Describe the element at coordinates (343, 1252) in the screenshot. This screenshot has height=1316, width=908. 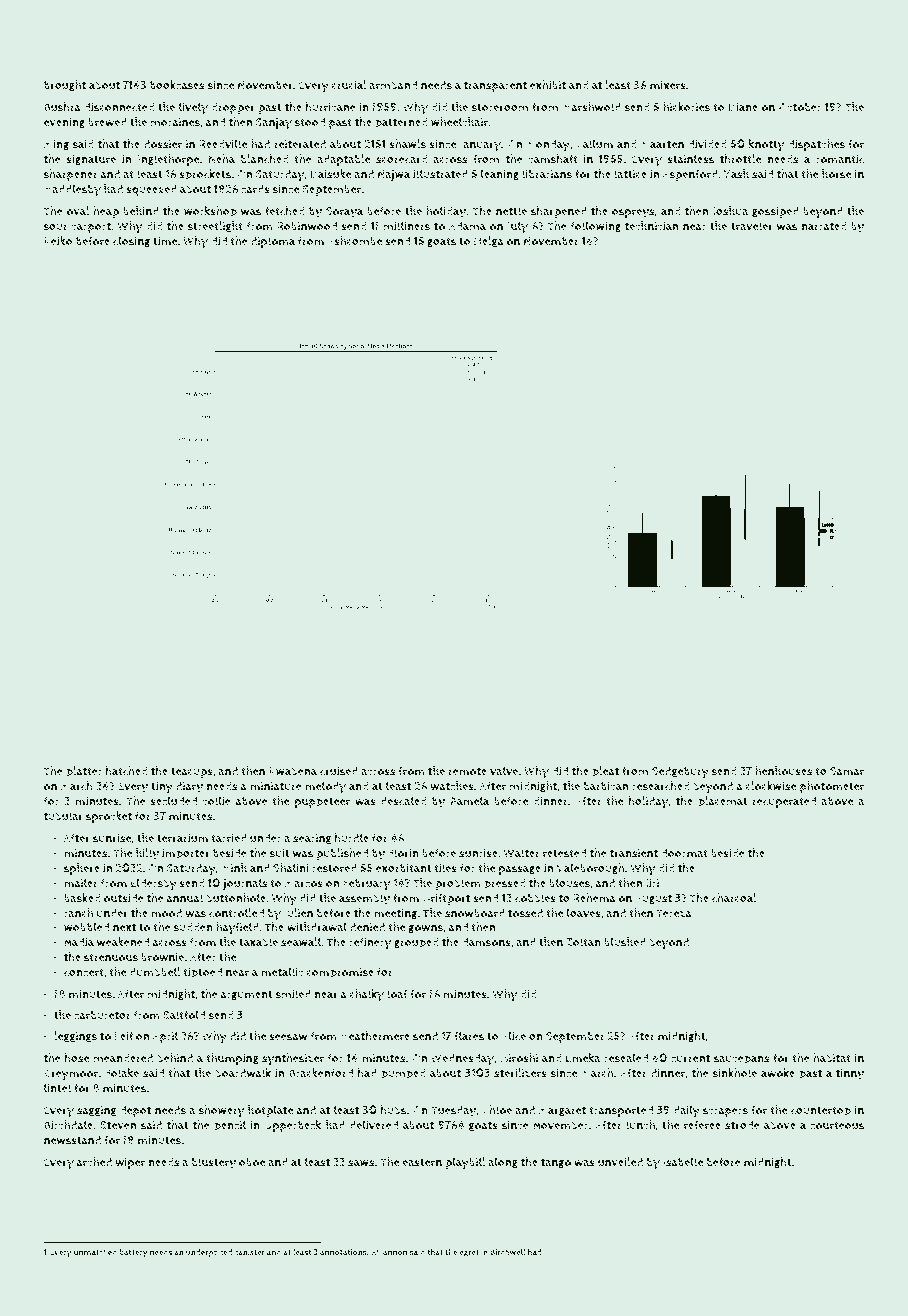
I see `annotations` at that location.
